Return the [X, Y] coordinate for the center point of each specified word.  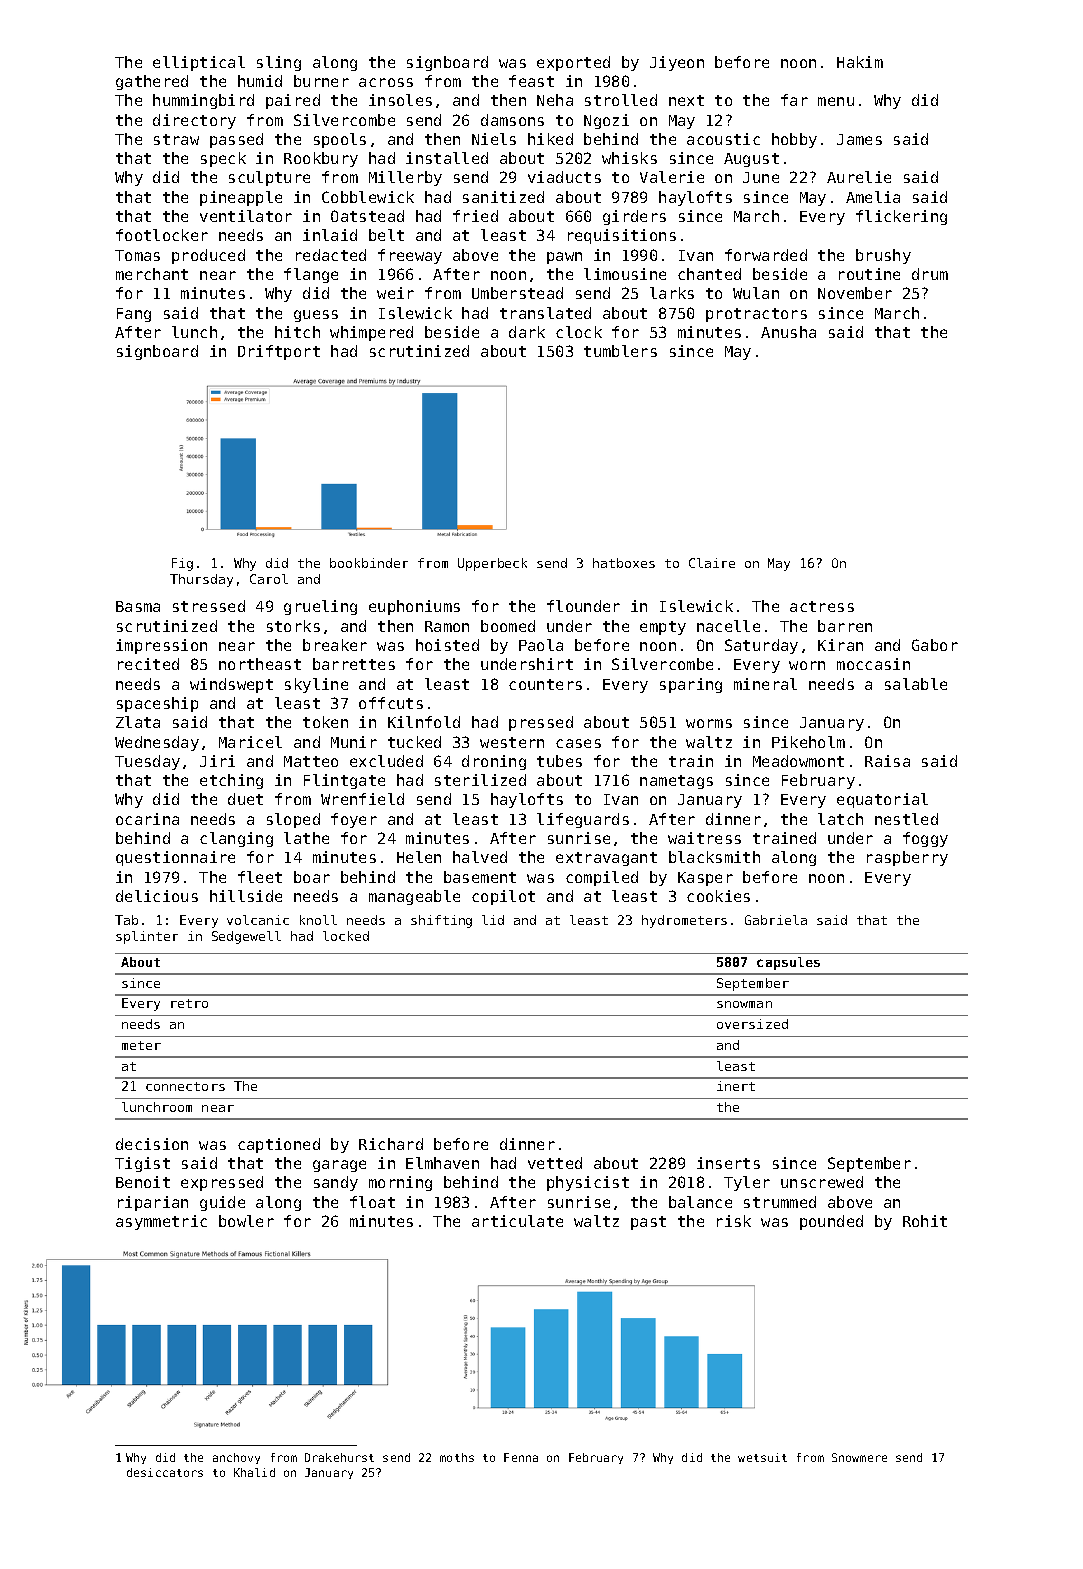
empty [663, 628]
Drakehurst [339, 1457]
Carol [269, 579]
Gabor [935, 645]
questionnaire [175, 858]
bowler [246, 1221]
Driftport [279, 352]
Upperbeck [492, 564]
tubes [559, 761]
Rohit [925, 1221]
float [372, 1202]
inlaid [330, 235]
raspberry [907, 858]
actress [822, 606]
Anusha [788, 332]
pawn [564, 258]
